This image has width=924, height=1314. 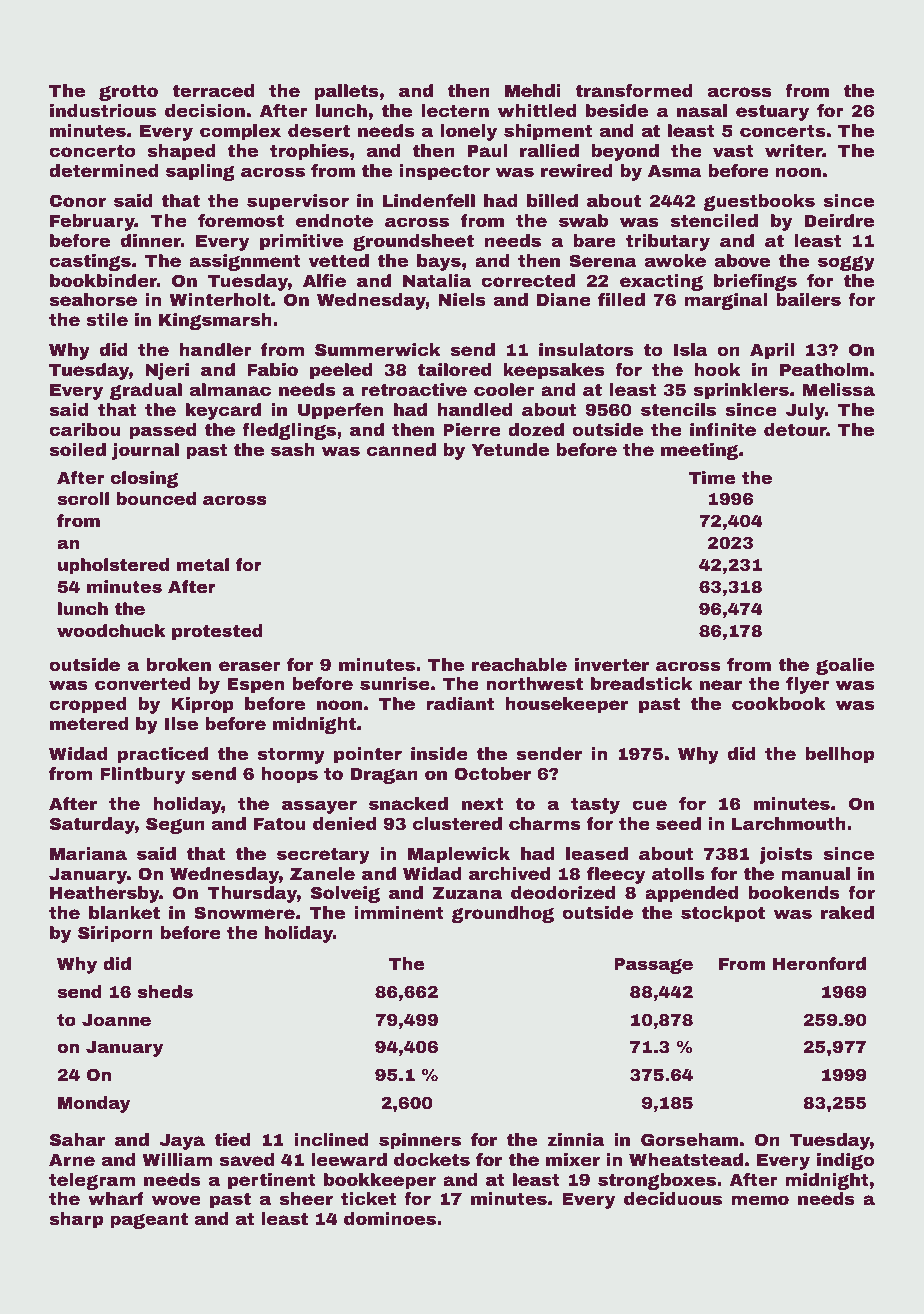 I want to click on reachable, so click(x=519, y=664).
